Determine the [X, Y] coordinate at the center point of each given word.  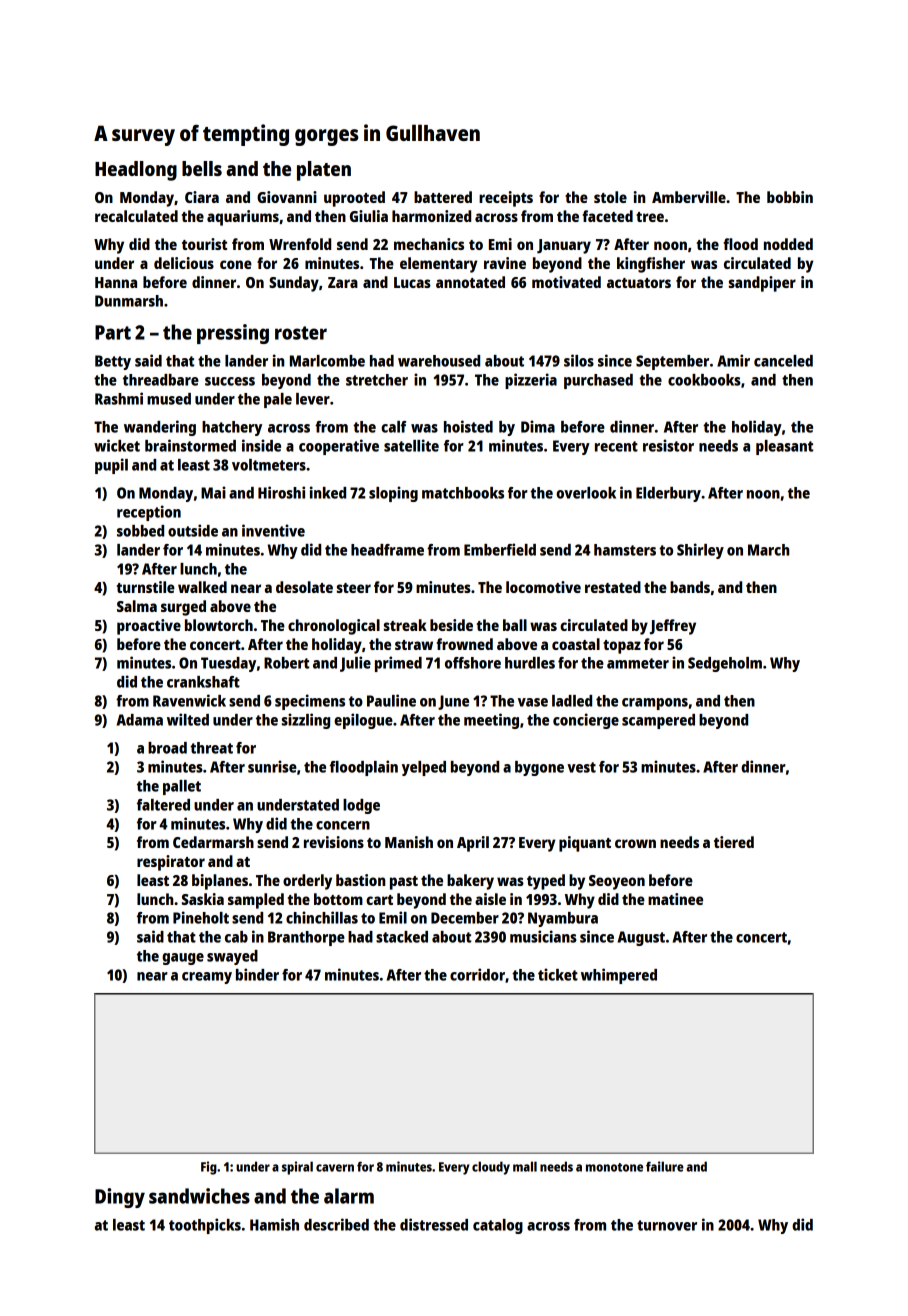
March [768, 550]
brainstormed [190, 445]
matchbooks [463, 493]
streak [405, 625]
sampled [256, 901]
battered [443, 197]
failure [665, 1166]
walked [202, 587]
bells [202, 168]
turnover [667, 1225]
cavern [335, 1168]
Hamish [274, 1224]
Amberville [689, 197]
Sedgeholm [725, 664]
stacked [402, 937]
